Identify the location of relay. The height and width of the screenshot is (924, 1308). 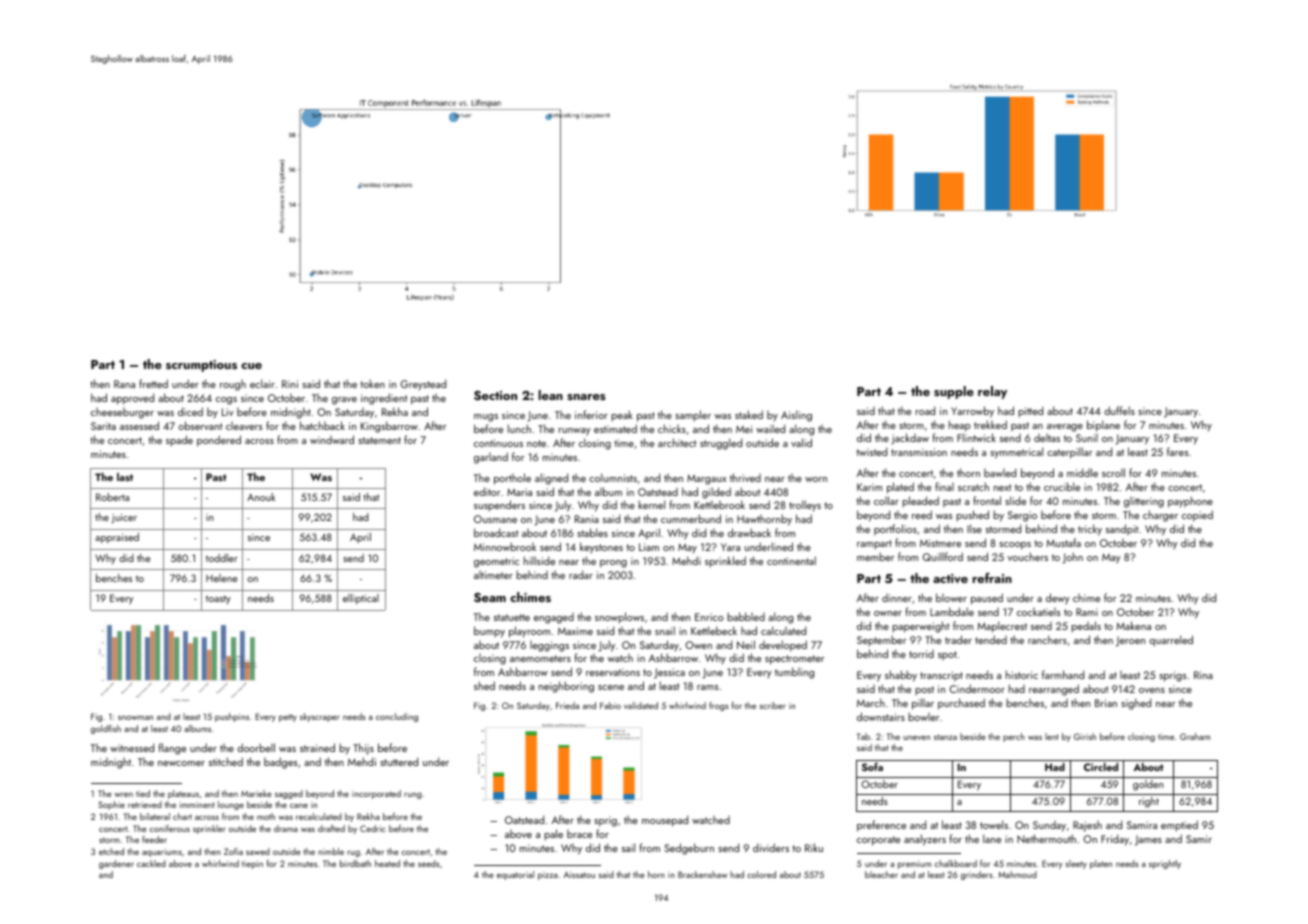
(992, 392).
